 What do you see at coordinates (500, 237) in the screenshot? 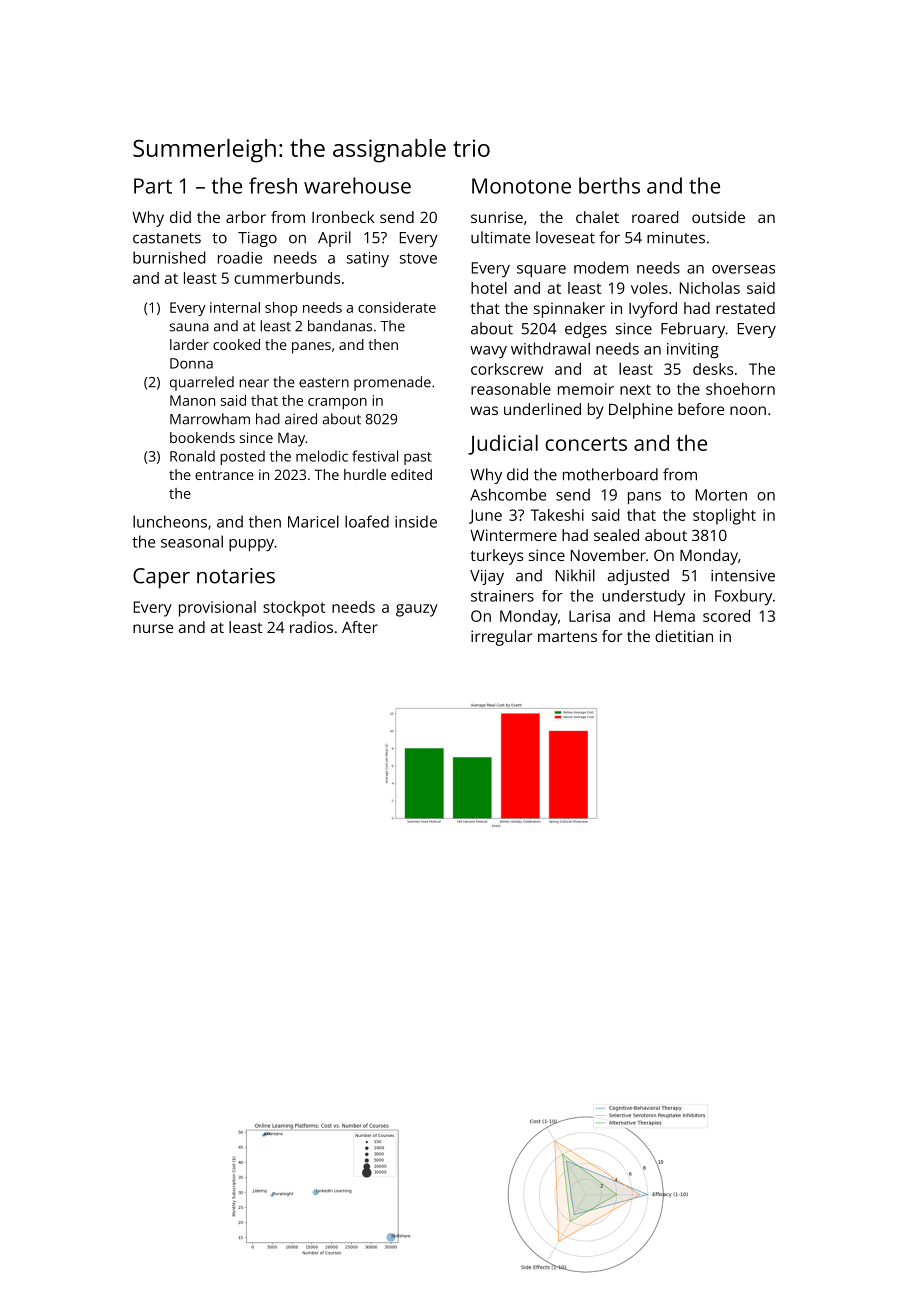
I see `ultimate` at bounding box center [500, 237].
